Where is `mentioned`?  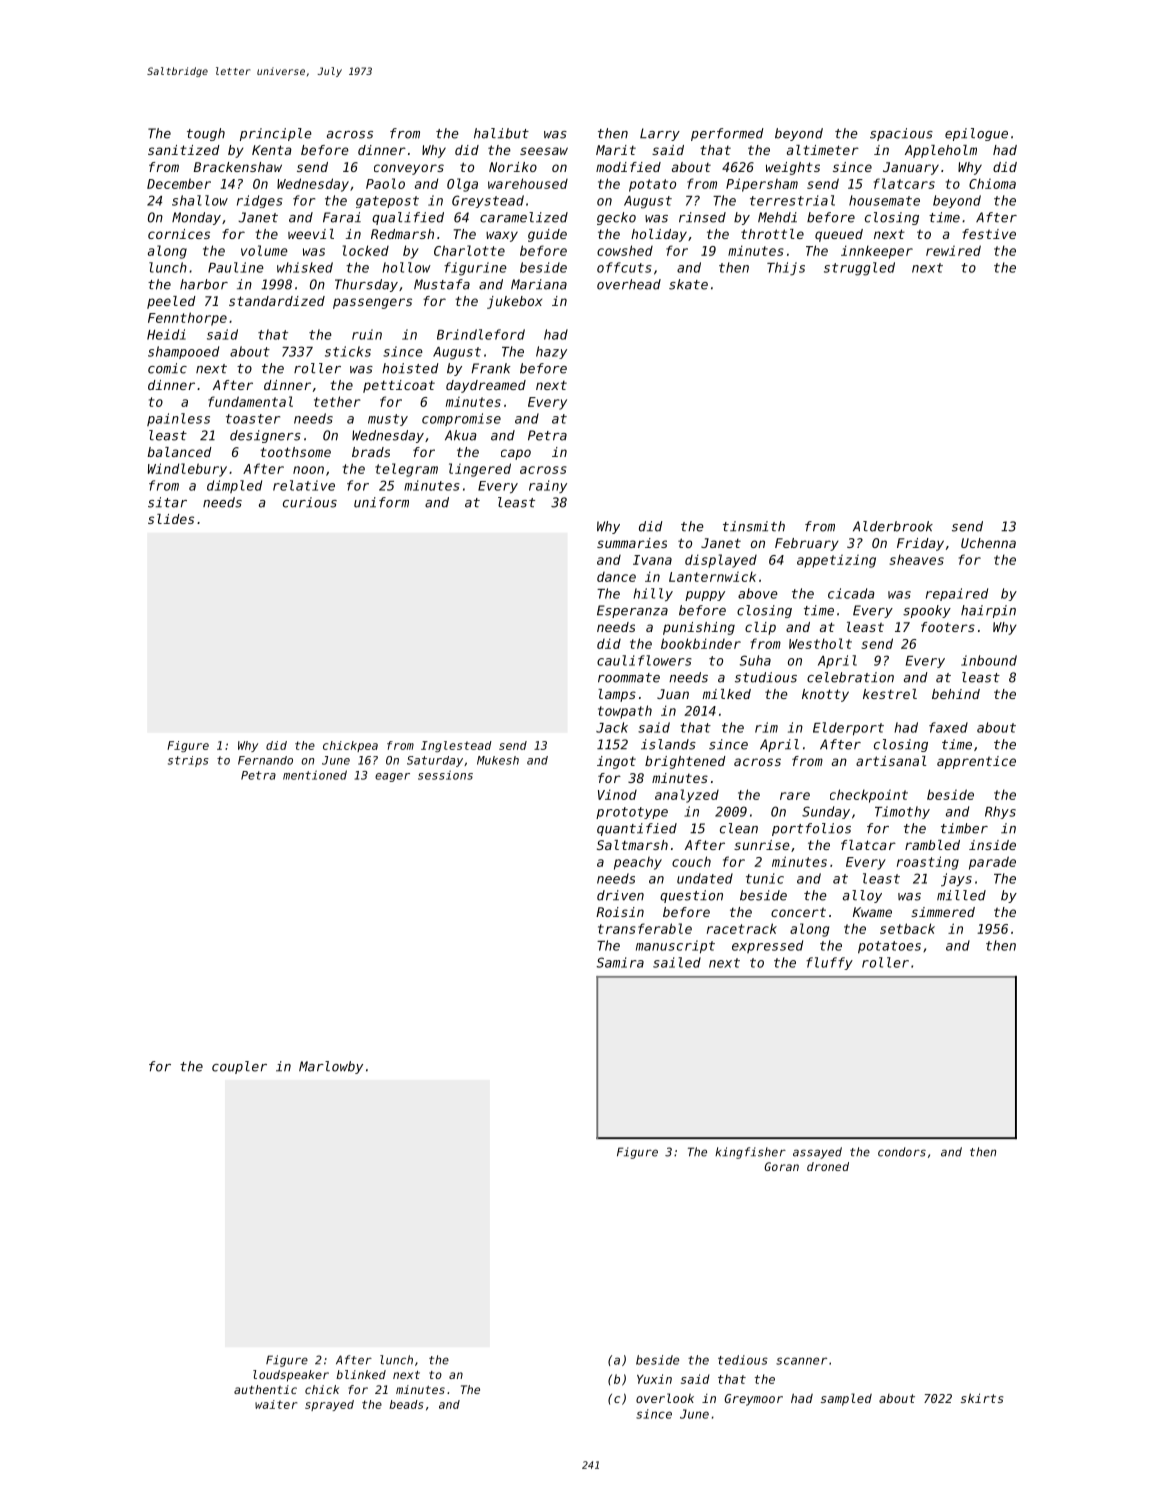
mentioned is located at coordinates (315, 775).
